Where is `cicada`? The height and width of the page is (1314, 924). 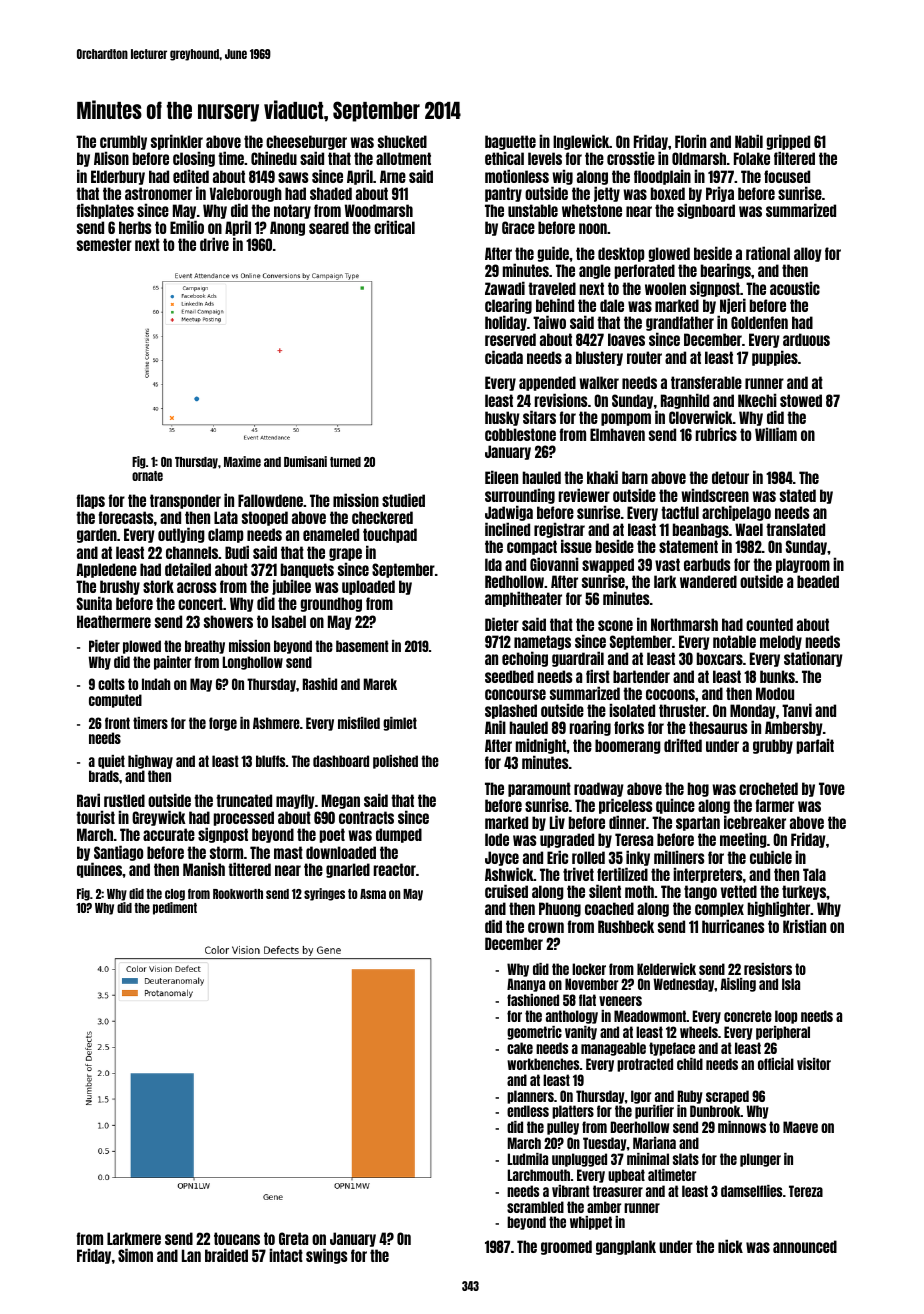 cicada is located at coordinates (504, 357).
